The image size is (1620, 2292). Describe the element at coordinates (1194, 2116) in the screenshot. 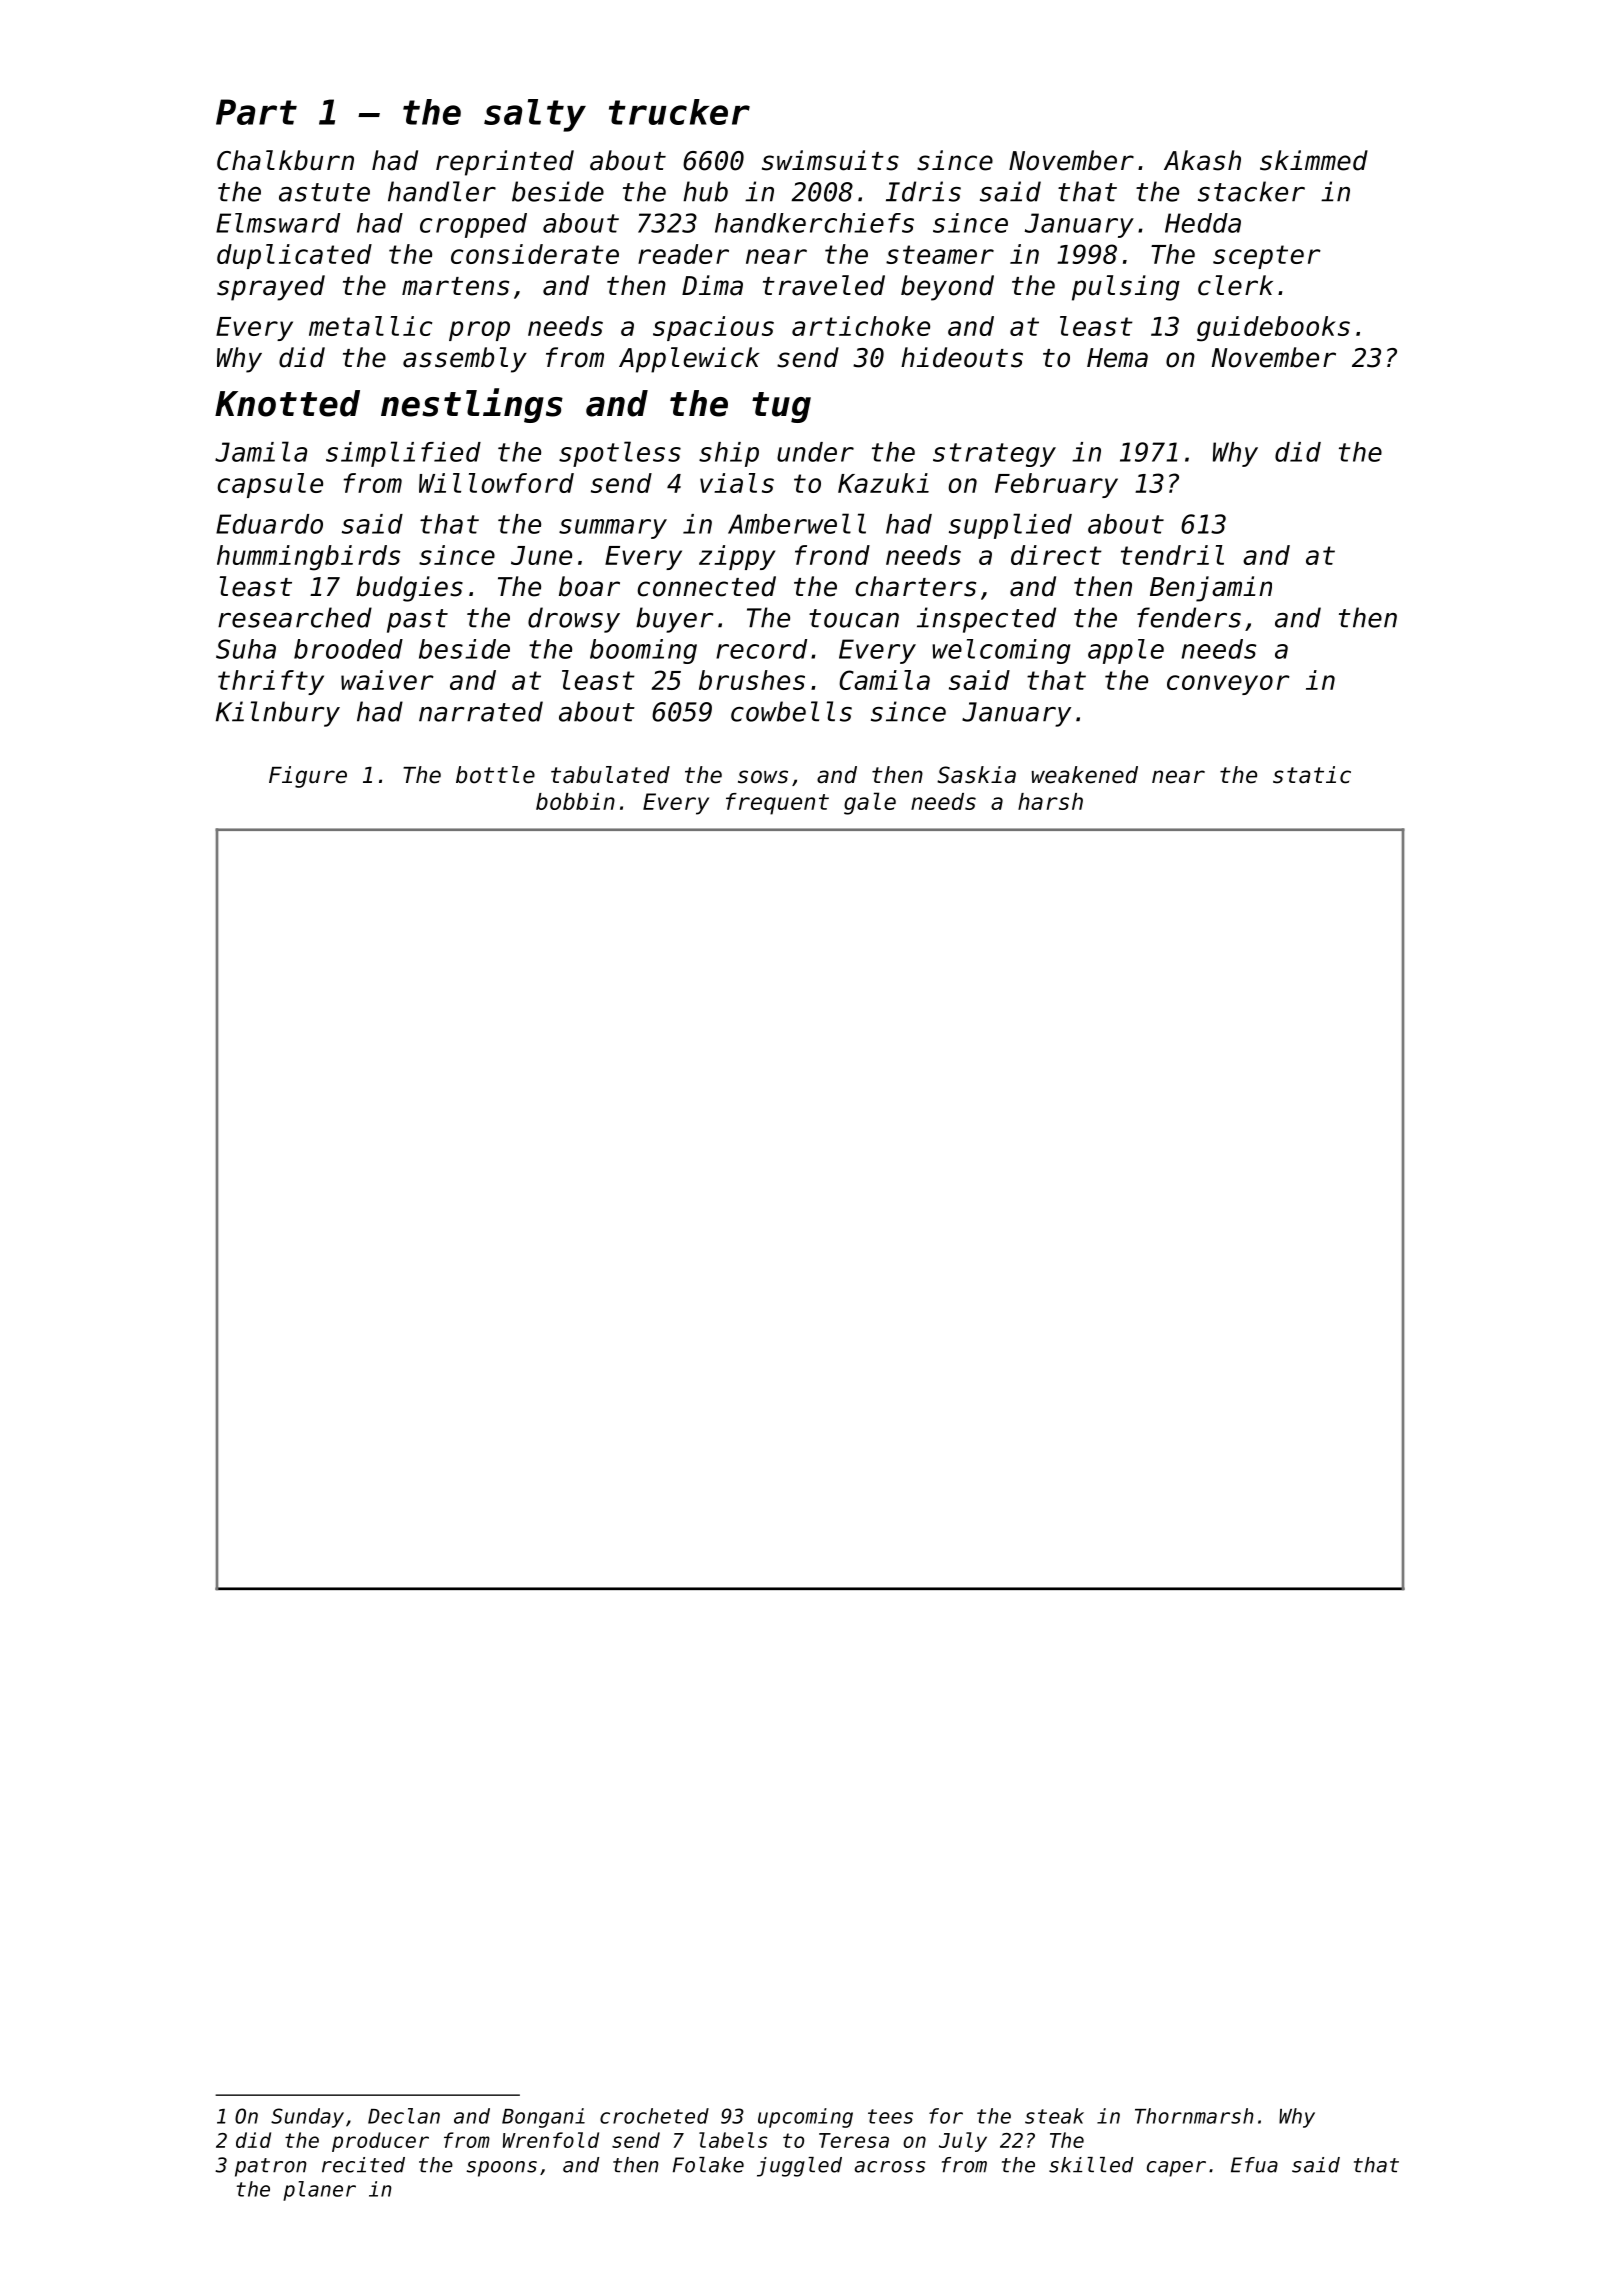

I see `Thornmarsh` at that location.
